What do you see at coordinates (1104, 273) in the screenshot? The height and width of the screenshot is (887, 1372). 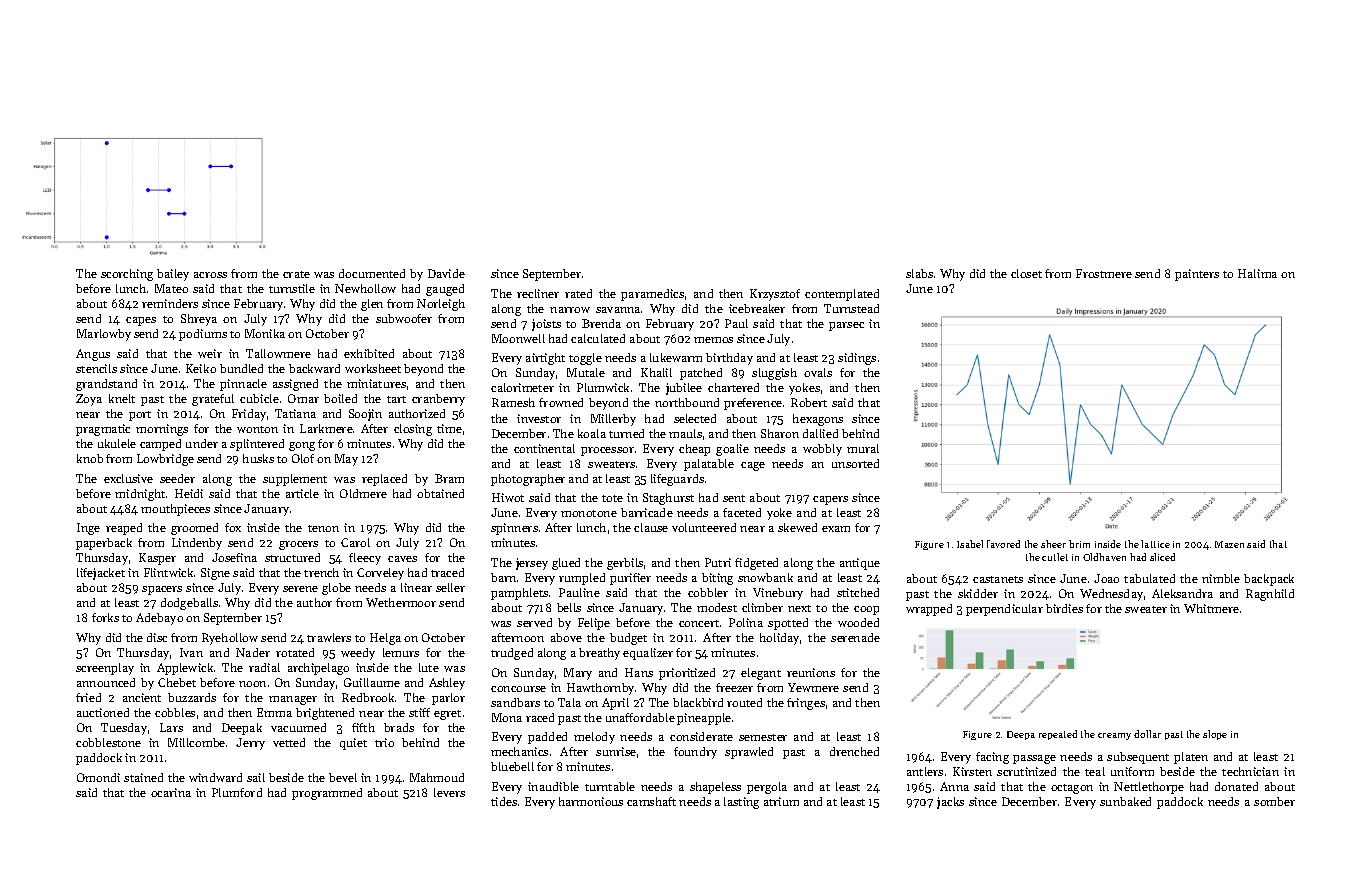 I see `Frostmere` at bounding box center [1104, 273].
